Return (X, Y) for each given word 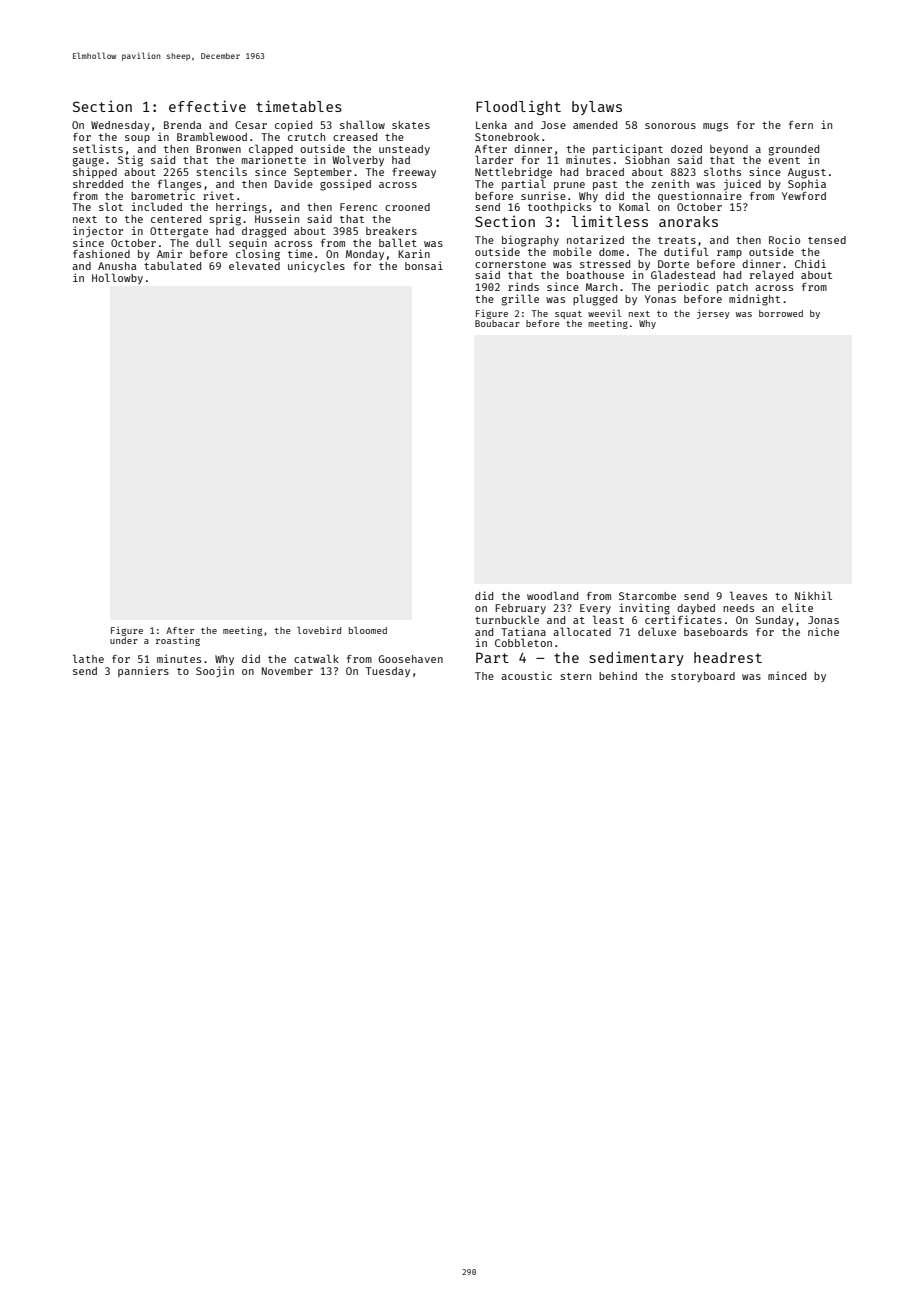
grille (520, 300)
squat (568, 315)
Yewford (804, 196)
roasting (178, 641)
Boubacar (497, 323)
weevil (605, 313)
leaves (748, 595)
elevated (254, 265)
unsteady (404, 150)
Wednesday (120, 126)
